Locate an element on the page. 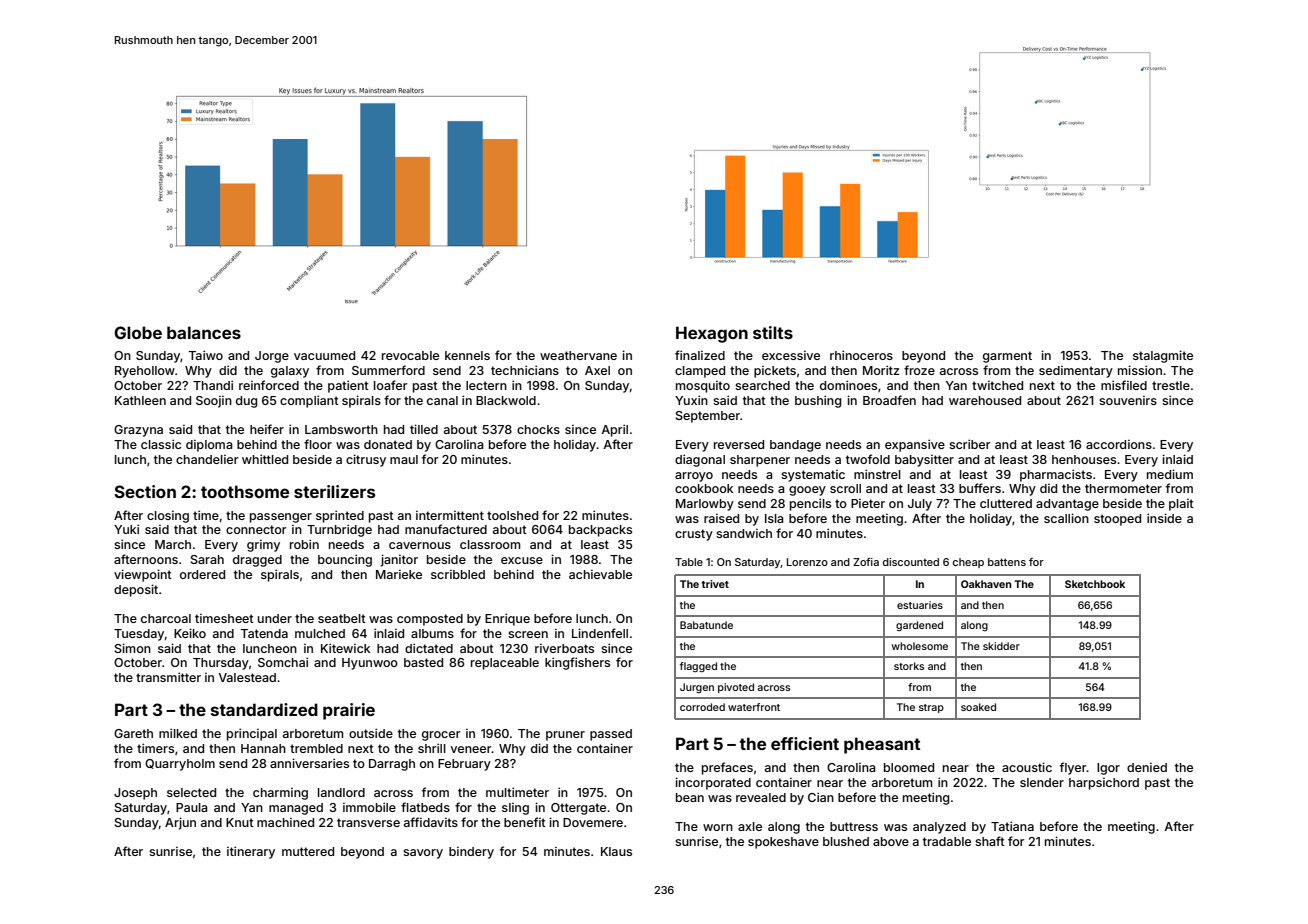 Image resolution: width=1308 pixels, height=924 pixels. prefaces is located at coordinates (727, 768).
